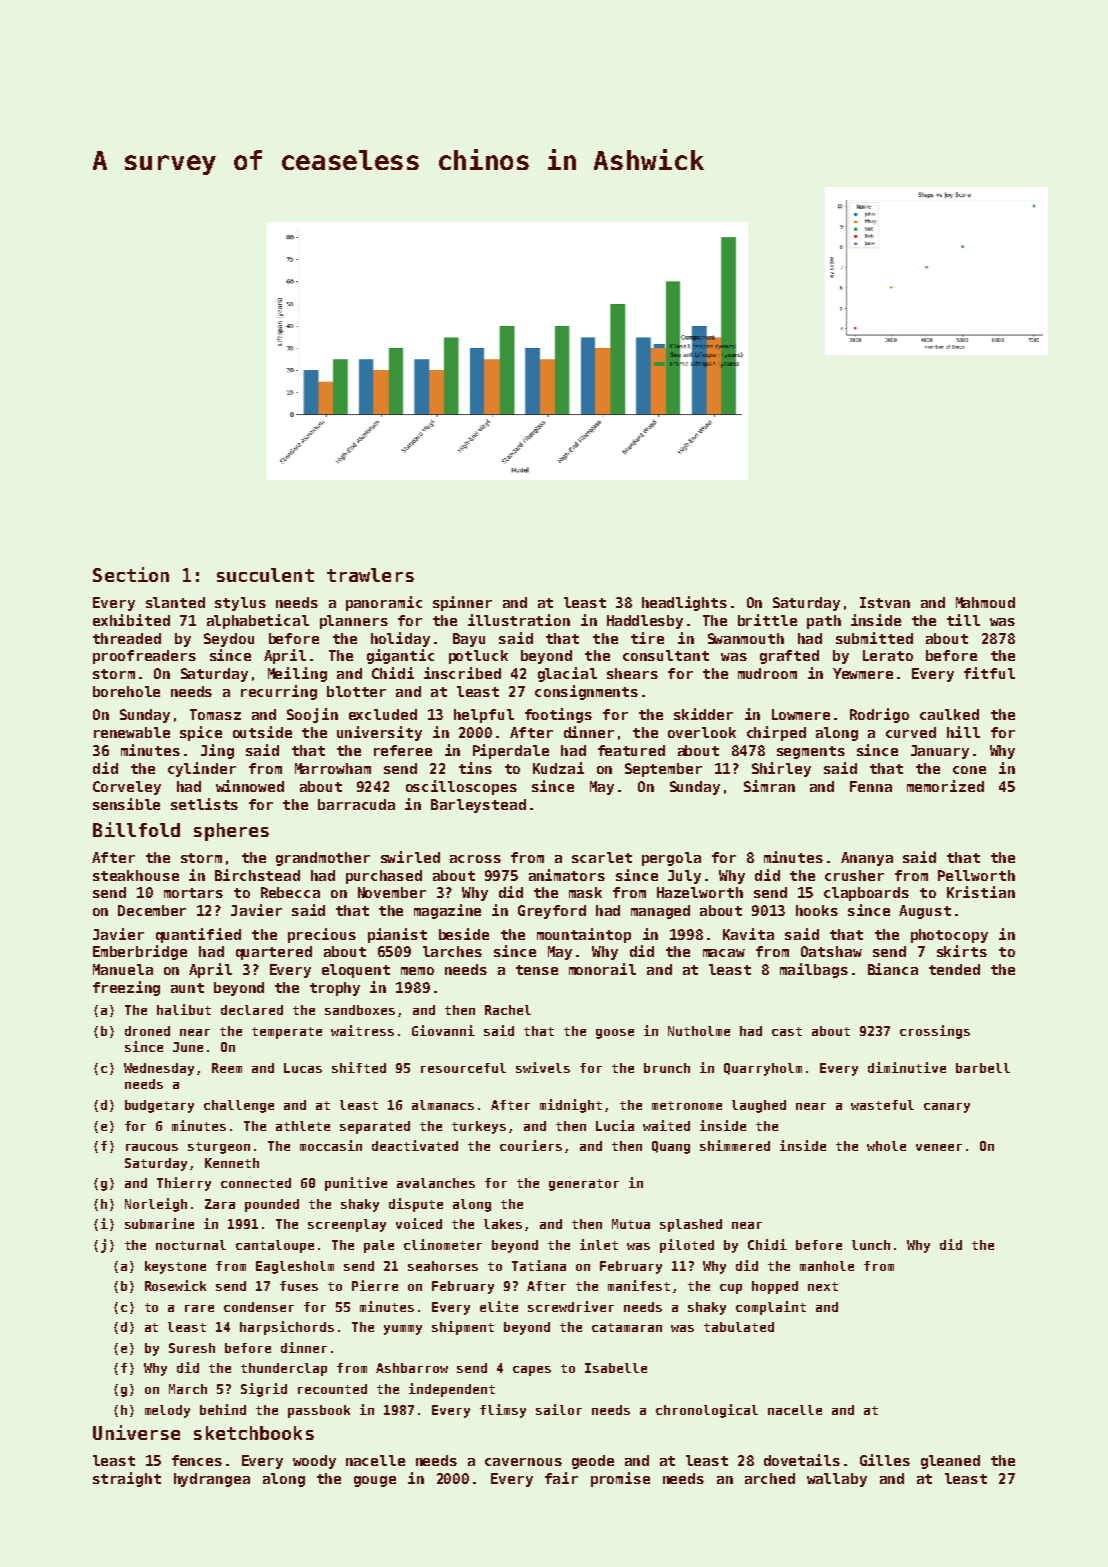  What do you see at coordinates (192, 1348) in the document?
I see `Suresh` at bounding box center [192, 1348].
